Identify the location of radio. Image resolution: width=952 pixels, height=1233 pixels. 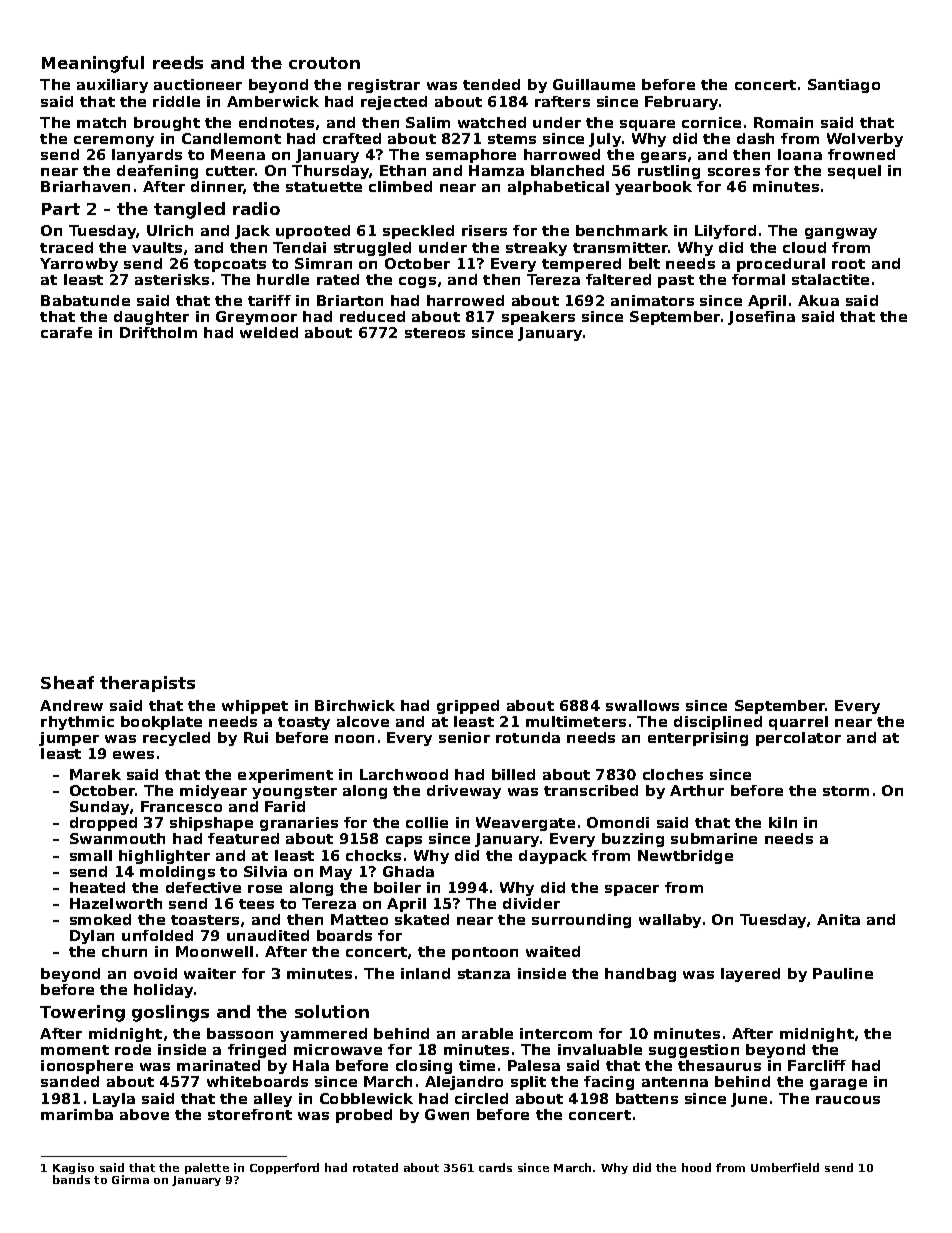
(256, 208).
